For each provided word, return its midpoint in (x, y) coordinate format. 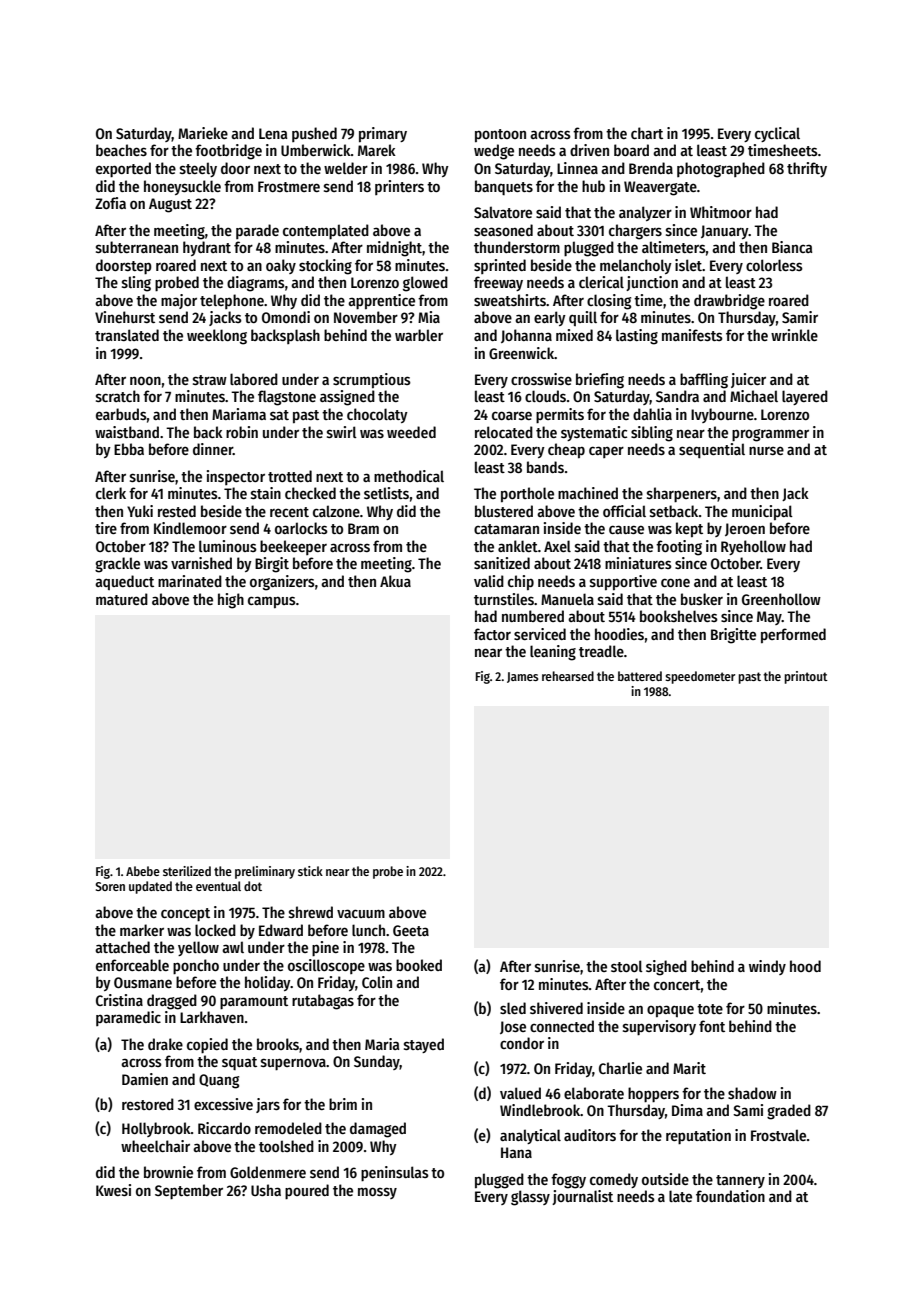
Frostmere (289, 186)
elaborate (594, 1093)
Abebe (143, 871)
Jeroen (745, 529)
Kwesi (113, 1190)
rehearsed (568, 676)
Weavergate (660, 188)
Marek (377, 150)
